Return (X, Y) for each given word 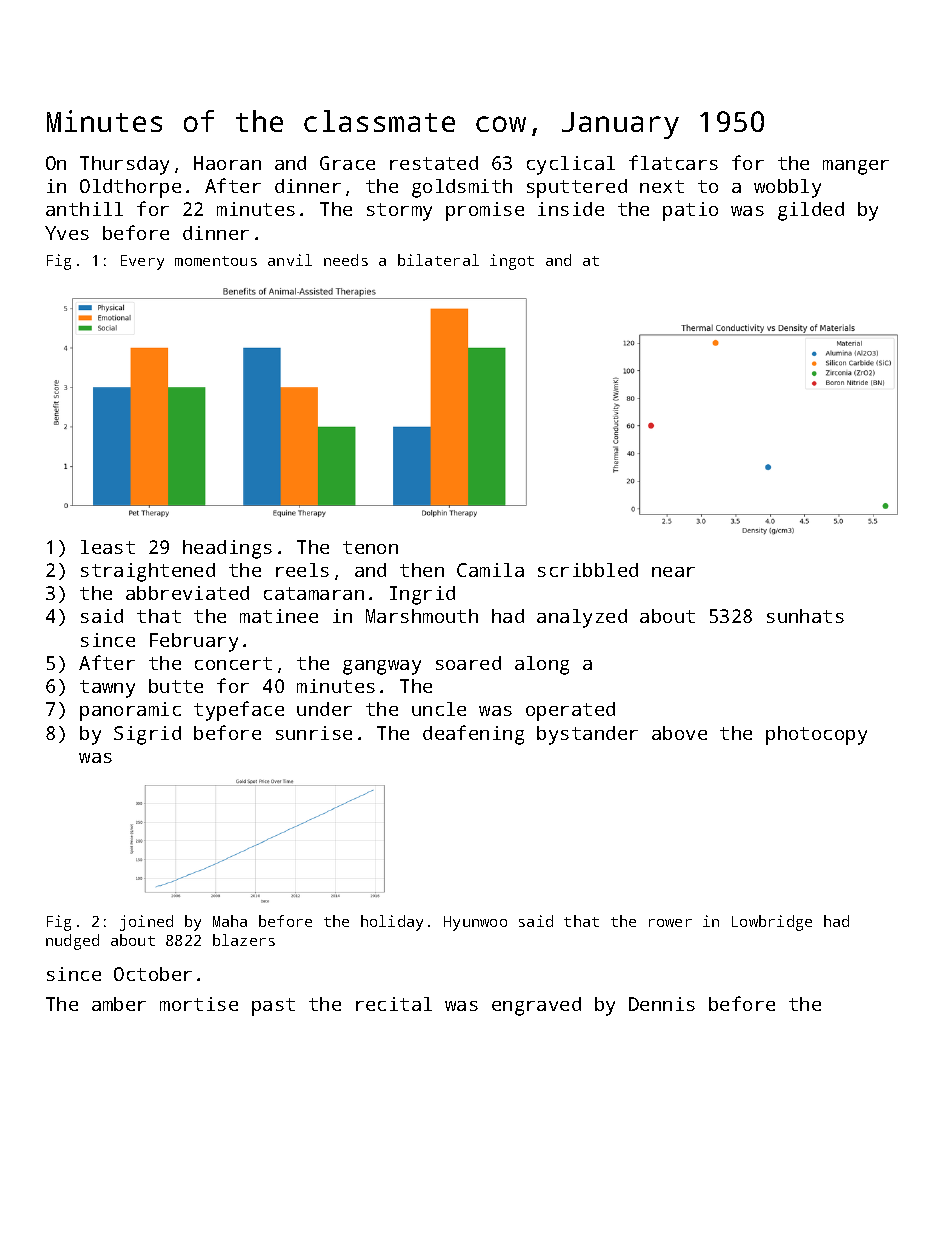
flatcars (673, 162)
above (679, 733)
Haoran (227, 163)
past (273, 1007)
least (108, 547)
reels (302, 570)
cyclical (571, 165)
